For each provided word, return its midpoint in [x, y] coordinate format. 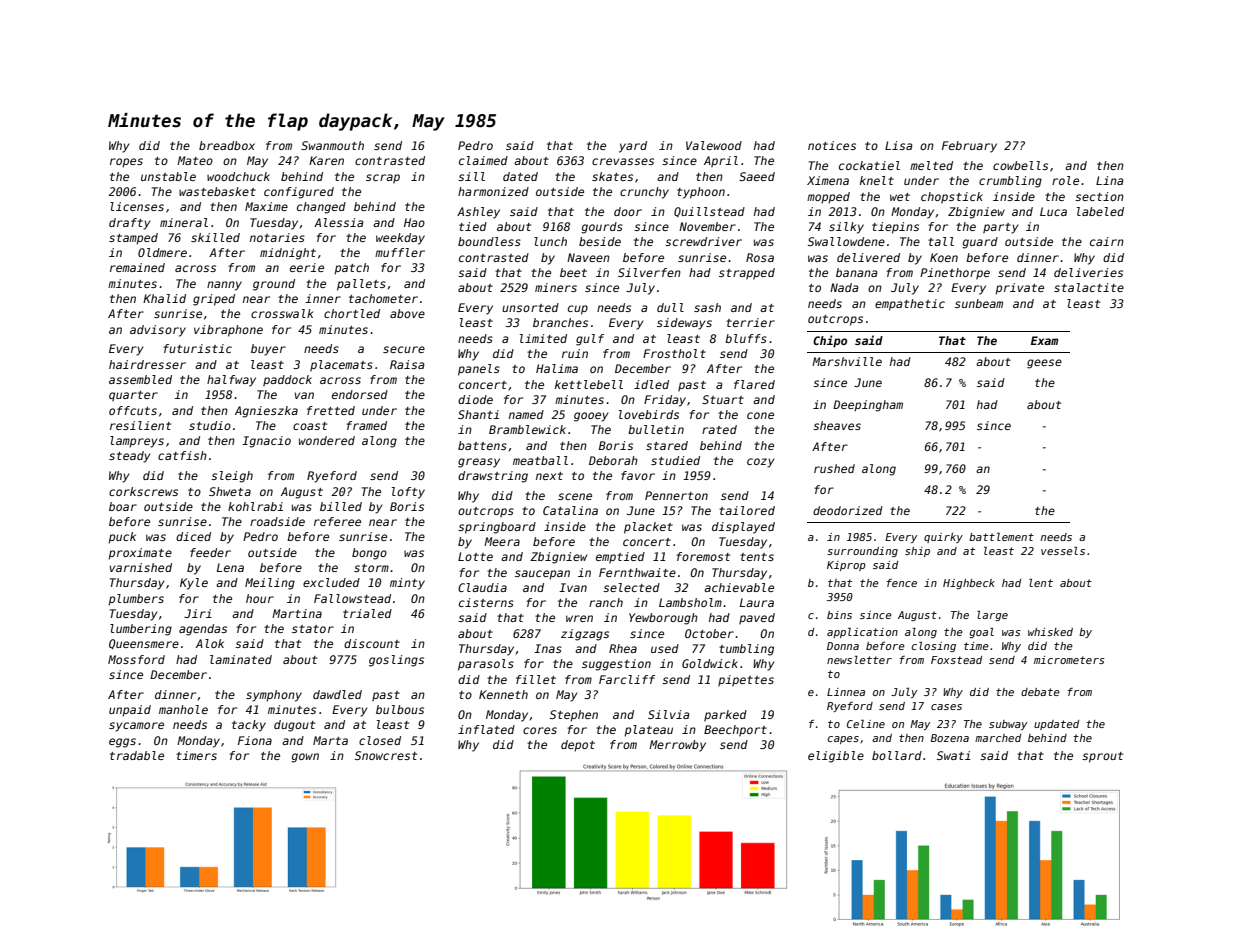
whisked [1050, 632]
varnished [140, 567]
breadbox [227, 145]
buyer [268, 350]
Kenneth [503, 694]
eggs [122, 743]
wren [579, 618]
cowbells [1020, 165]
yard [633, 147]
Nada [844, 287]
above [407, 313]
